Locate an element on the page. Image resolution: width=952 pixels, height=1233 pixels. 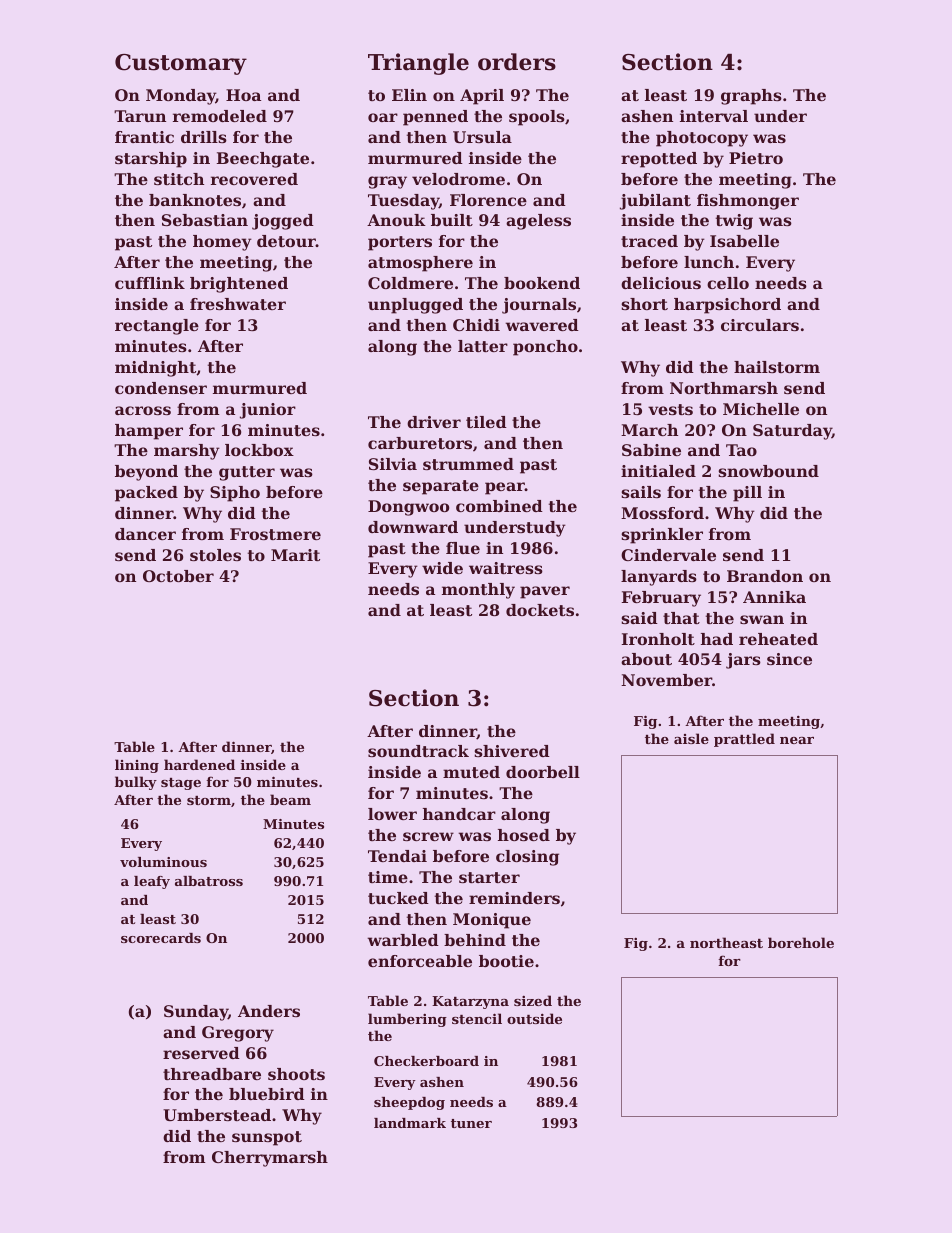
beyond is located at coordinates (146, 473).
